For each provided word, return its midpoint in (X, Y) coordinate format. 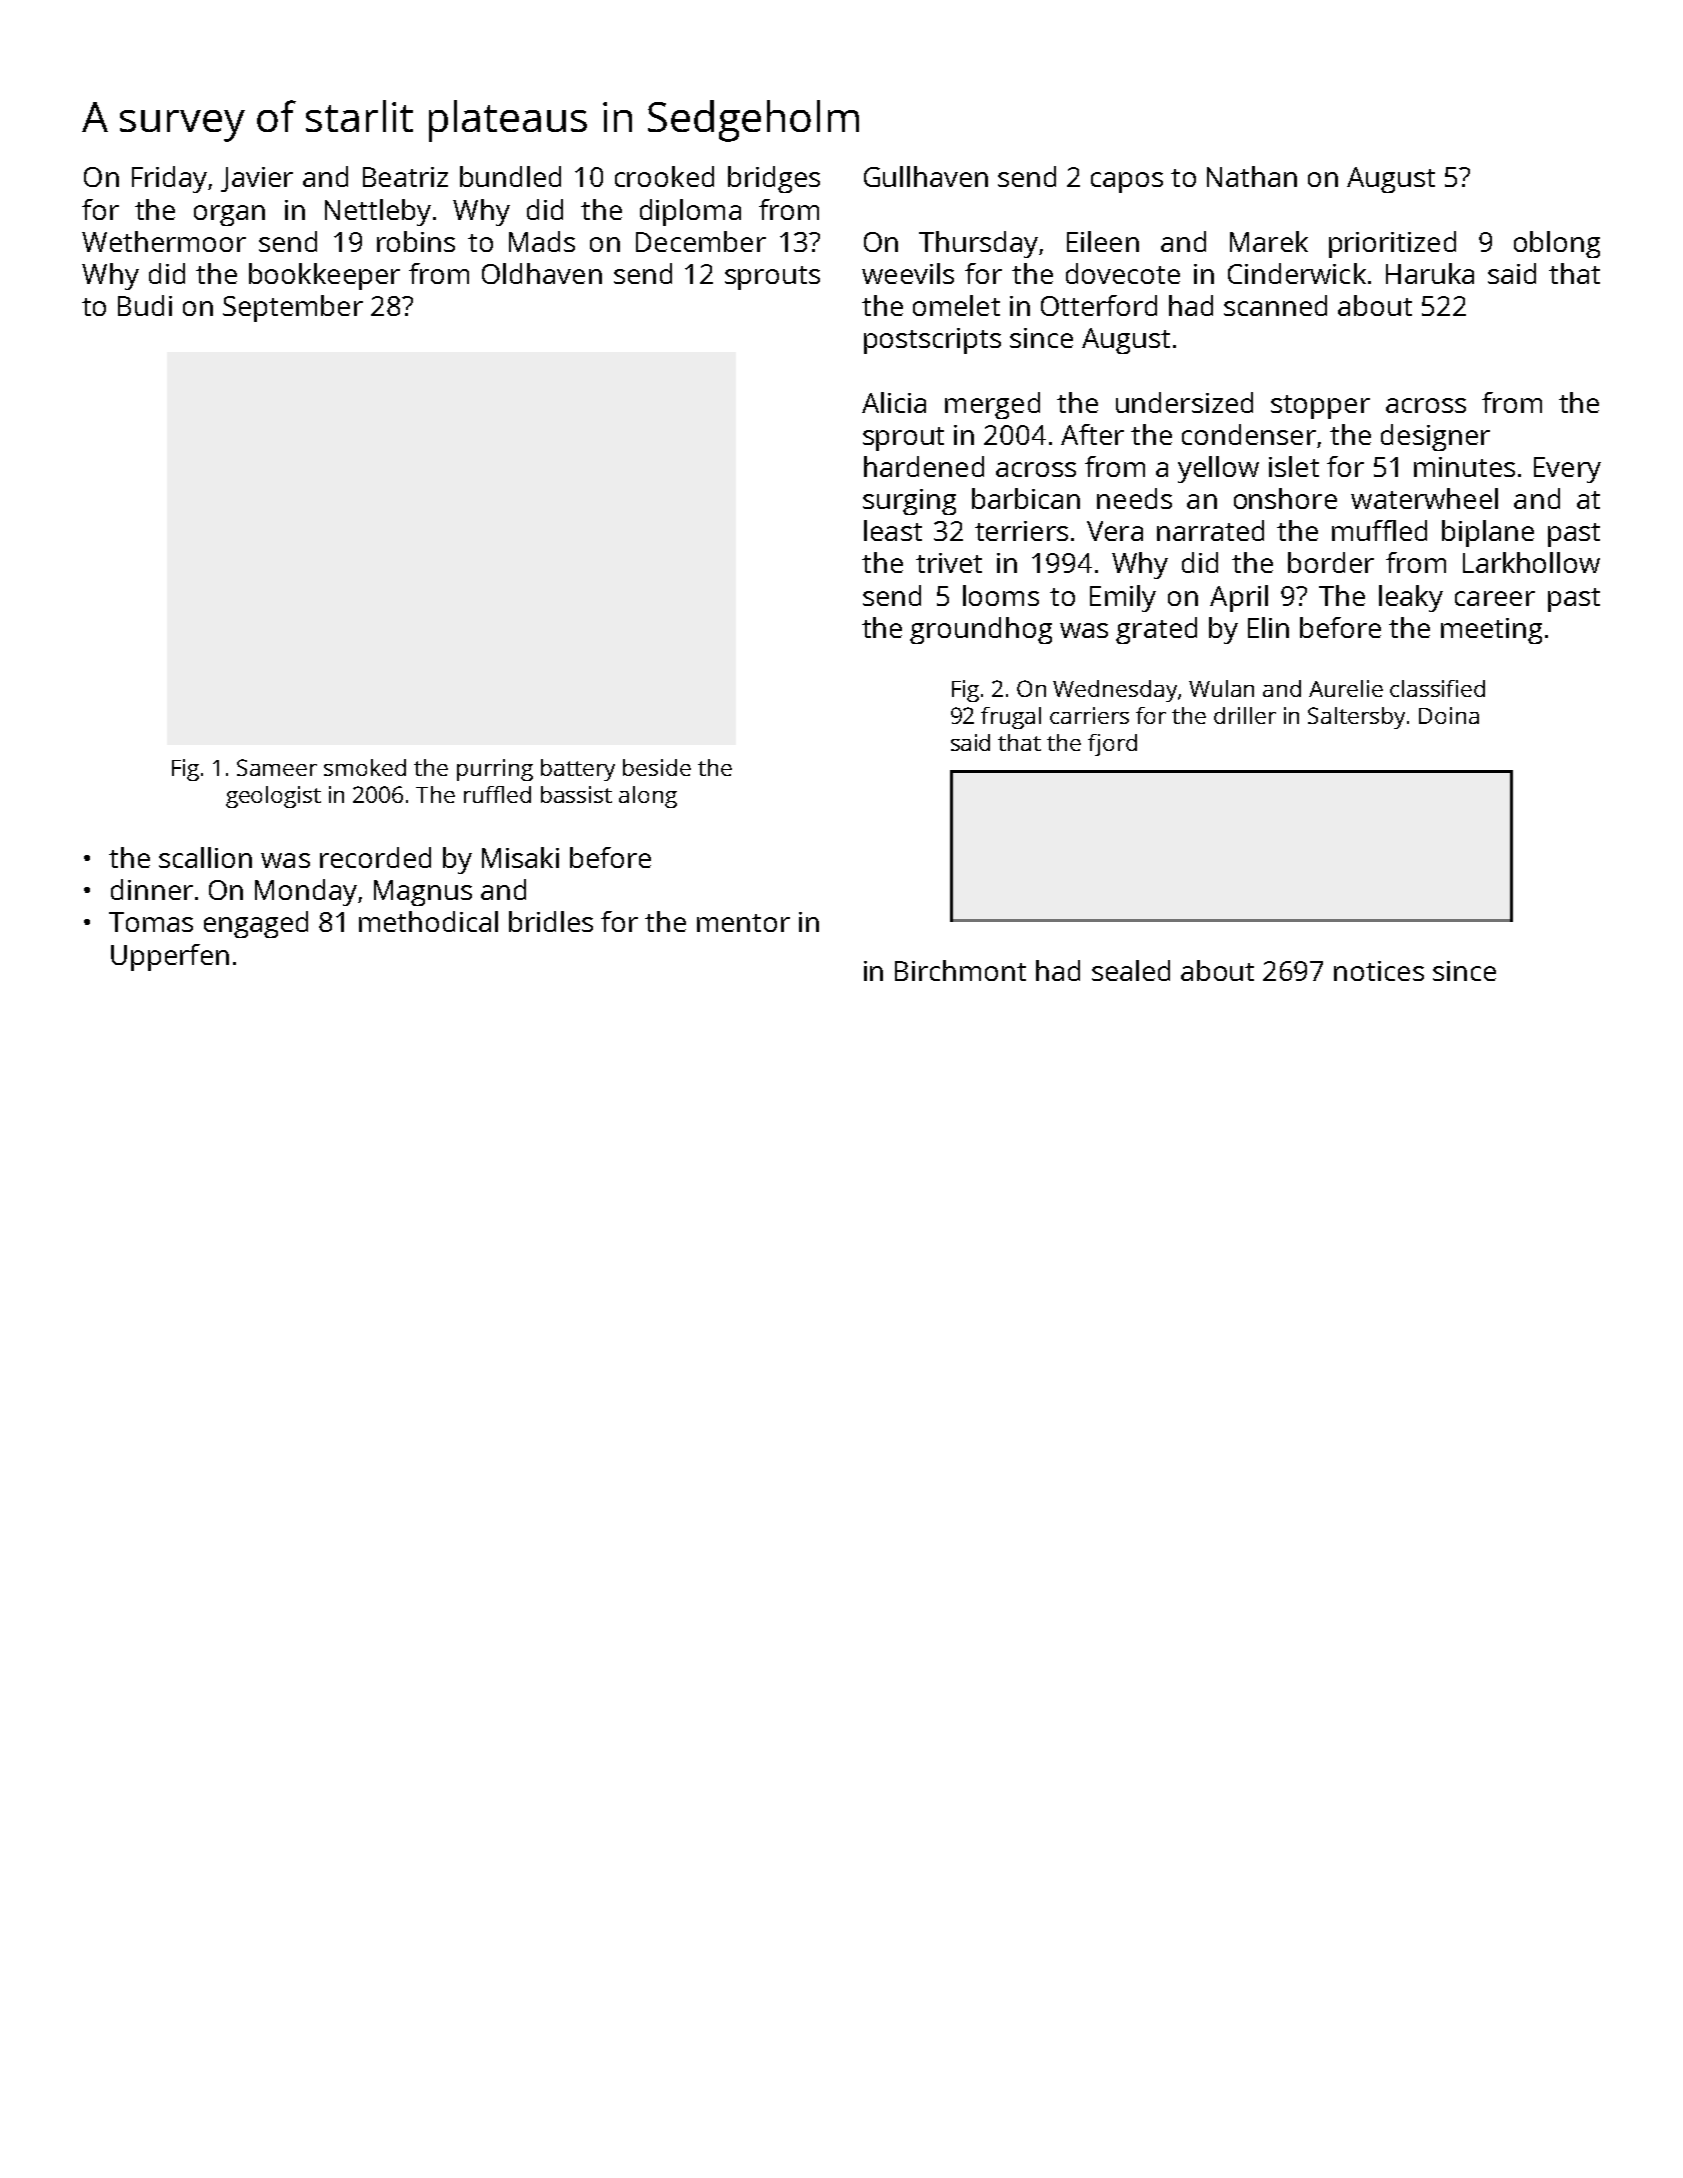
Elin (1268, 627)
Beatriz (405, 177)
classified (1437, 688)
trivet (949, 563)
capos (1127, 182)
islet (1294, 466)
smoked (365, 767)
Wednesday (1115, 691)
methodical (428, 921)
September (293, 308)
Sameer (277, 767)
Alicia (894, 402)
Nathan (1252, 176)
